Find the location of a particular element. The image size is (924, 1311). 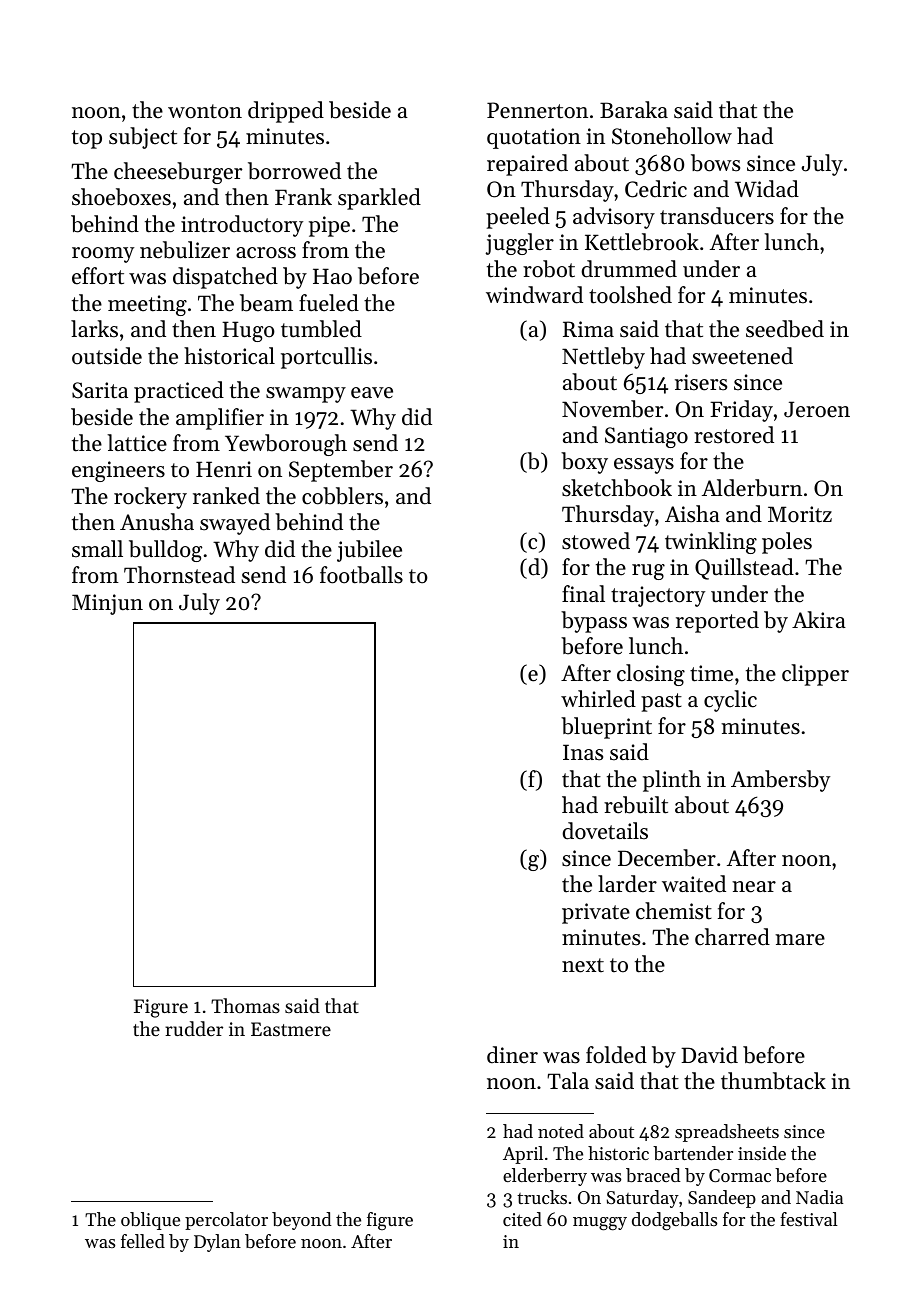

Widad is located at coordinates (767, 189).
